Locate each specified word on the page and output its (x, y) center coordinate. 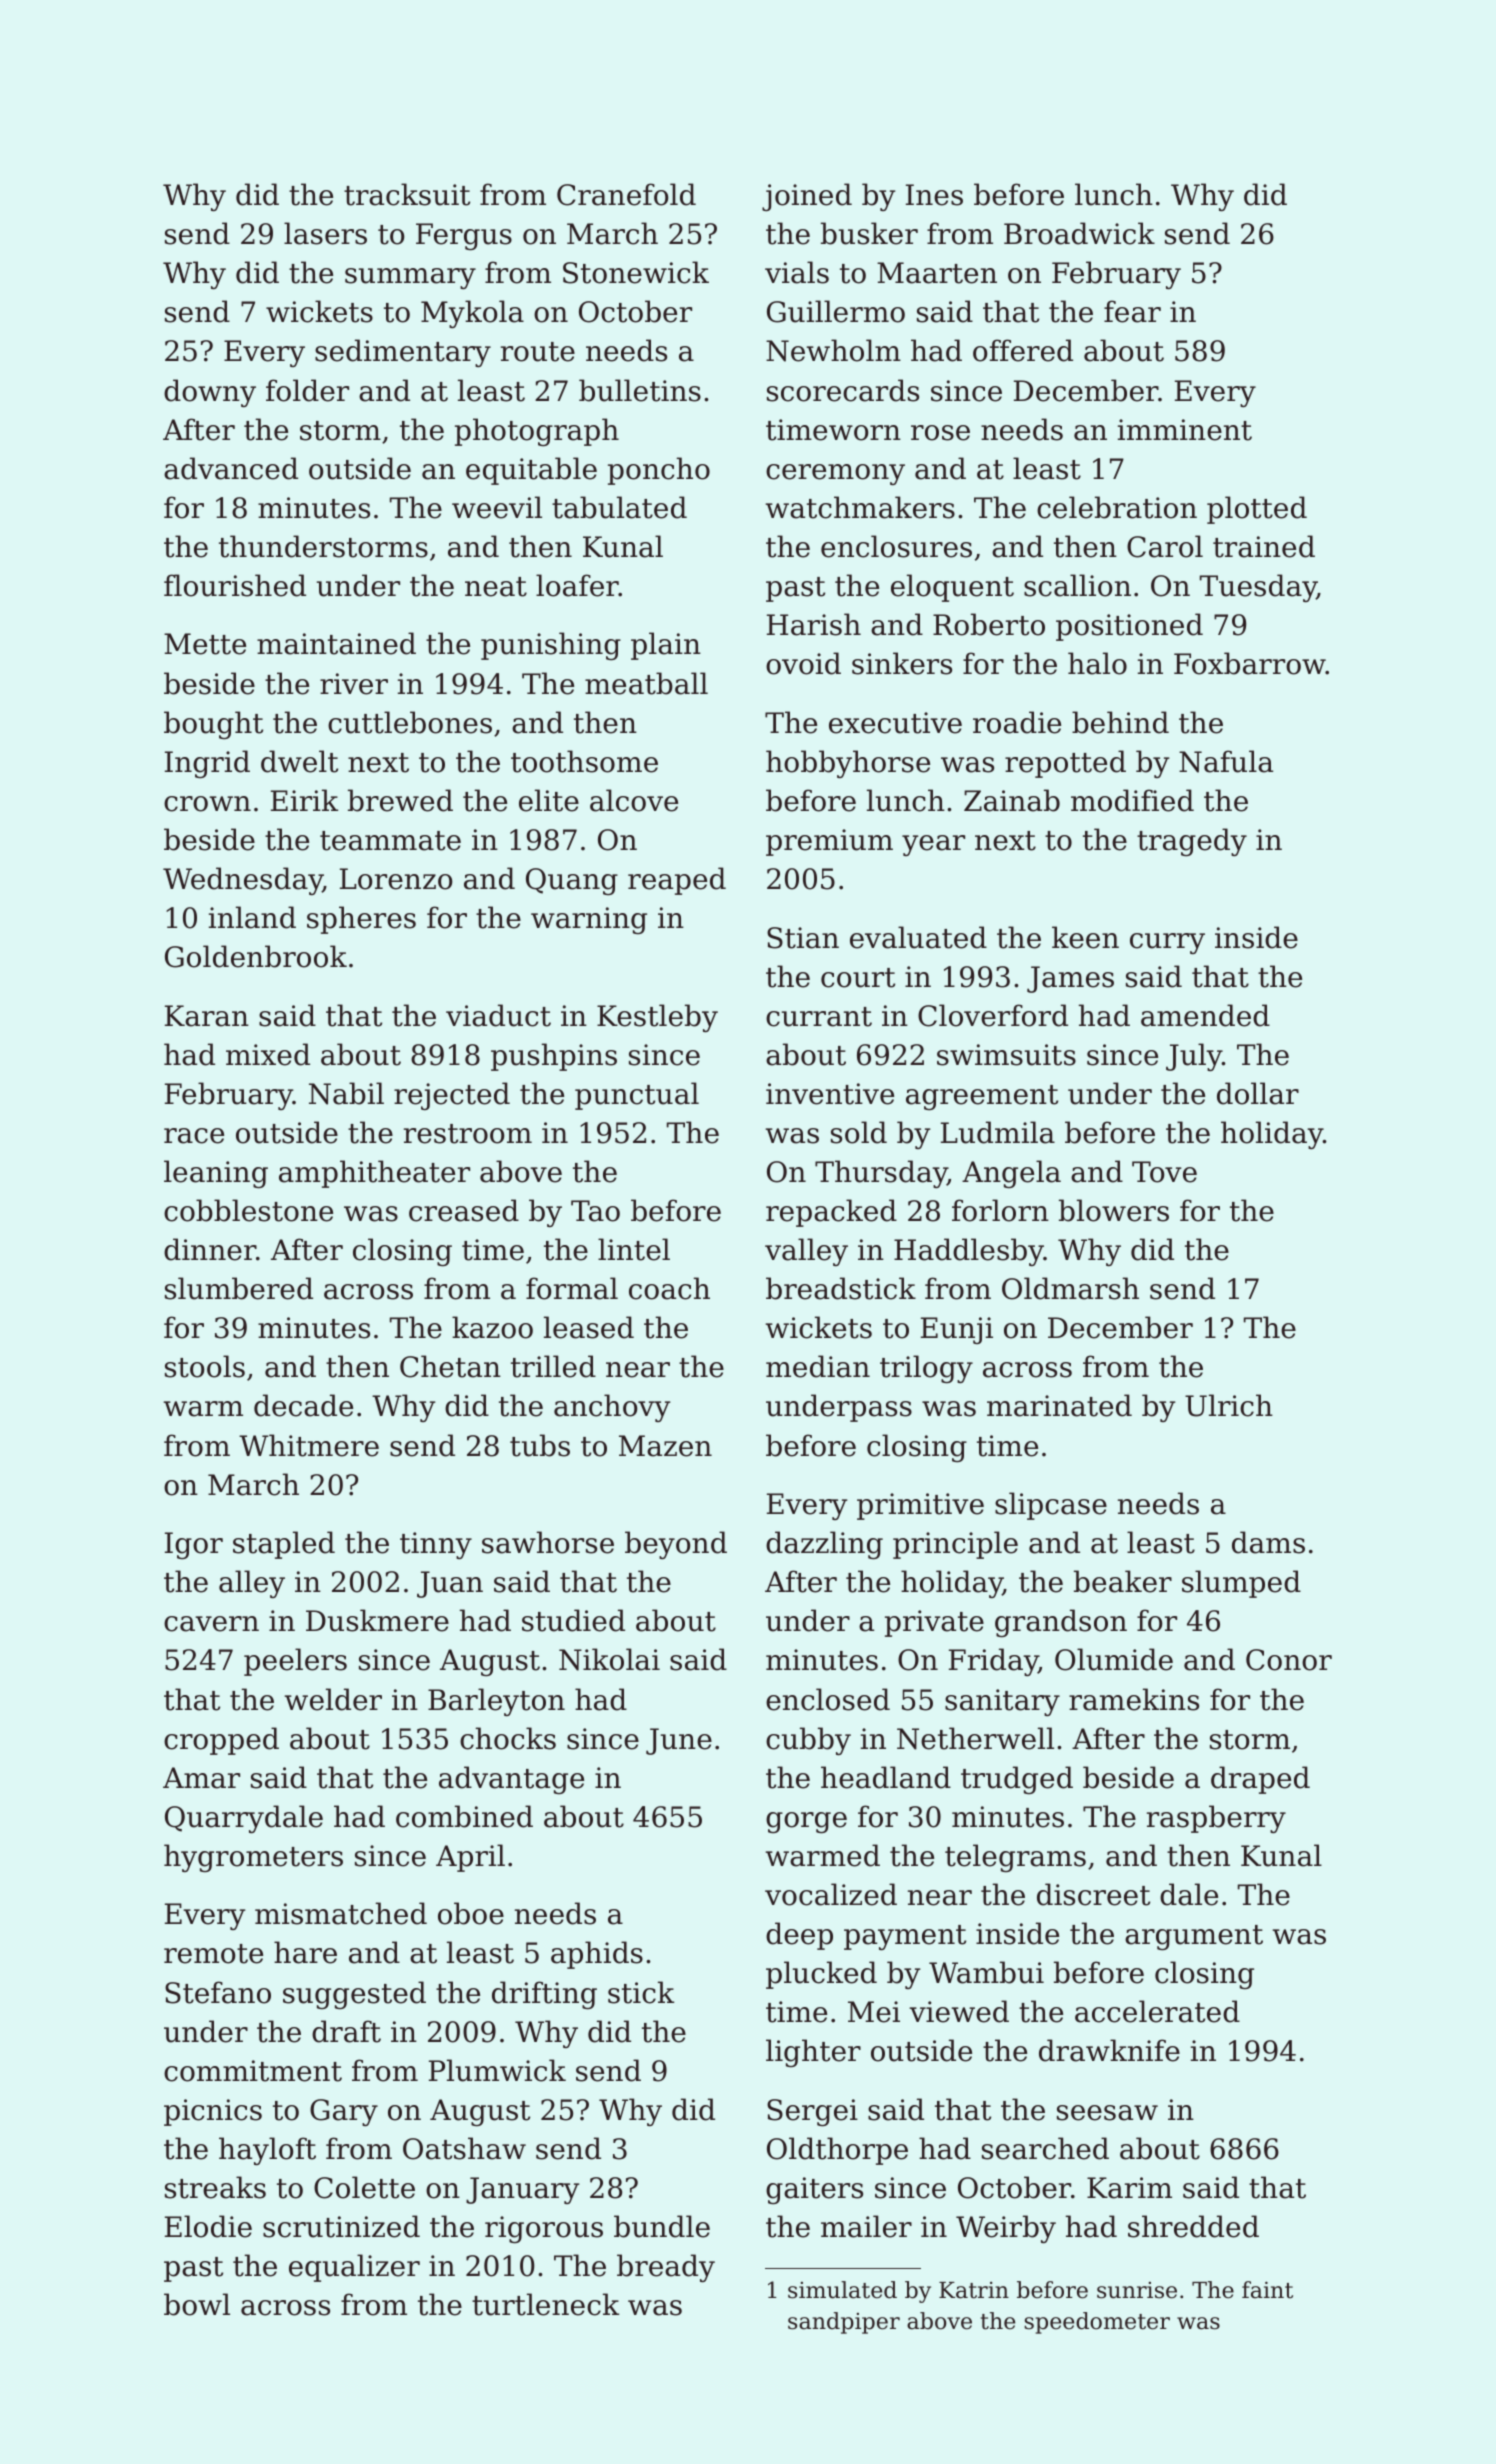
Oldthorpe (837, 2151)
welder (333, 1699)
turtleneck (545, 2304)
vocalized (831, 1894)
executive (895, 723)
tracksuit (407, 194)
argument (1194, 1937)
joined (807, 197)
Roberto (989, 624)
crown (207, 804)
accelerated (1157, 2011)
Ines (934, 195)
